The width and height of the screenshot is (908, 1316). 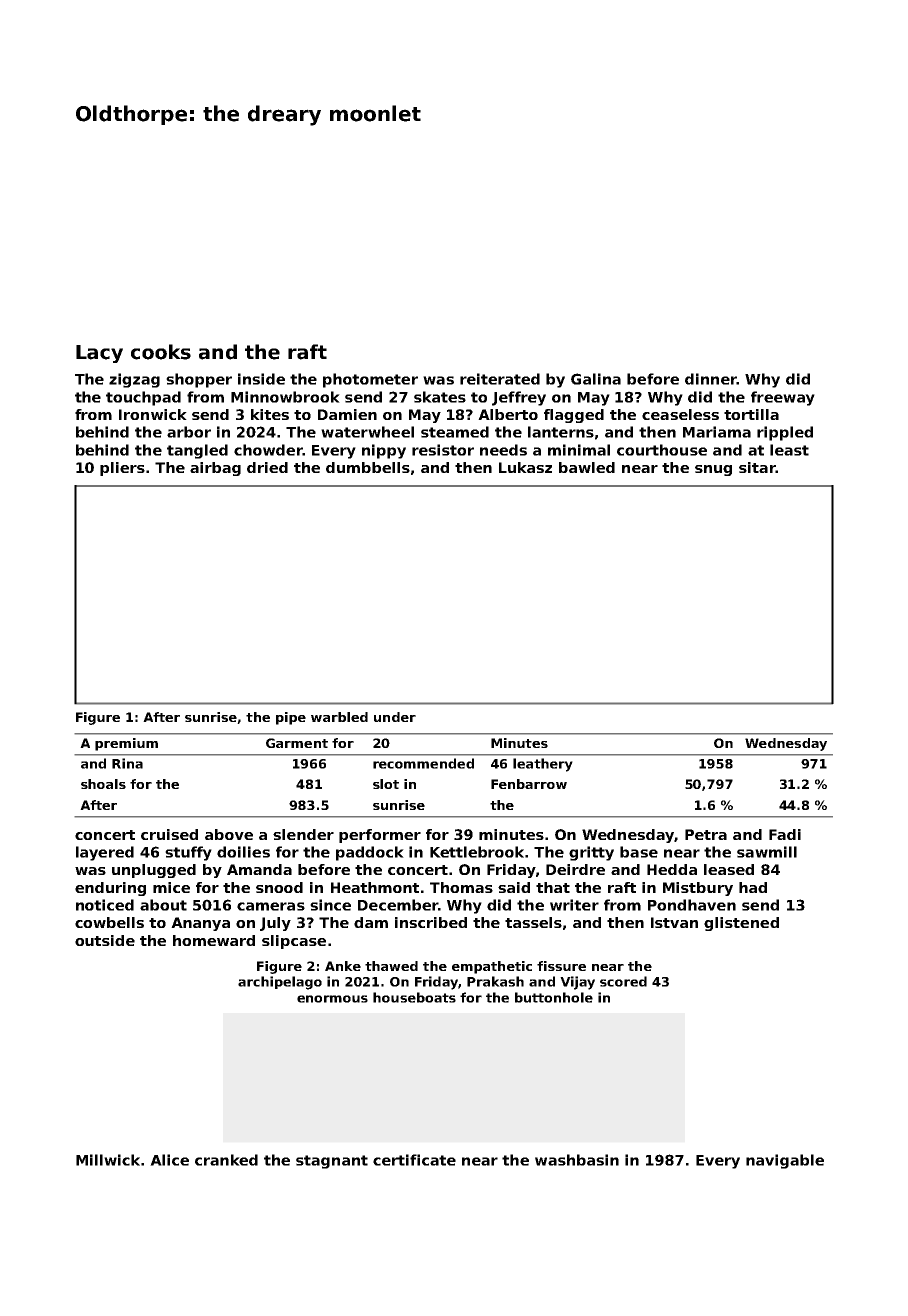 I want to click on scored, so click(x=623, y=981).
